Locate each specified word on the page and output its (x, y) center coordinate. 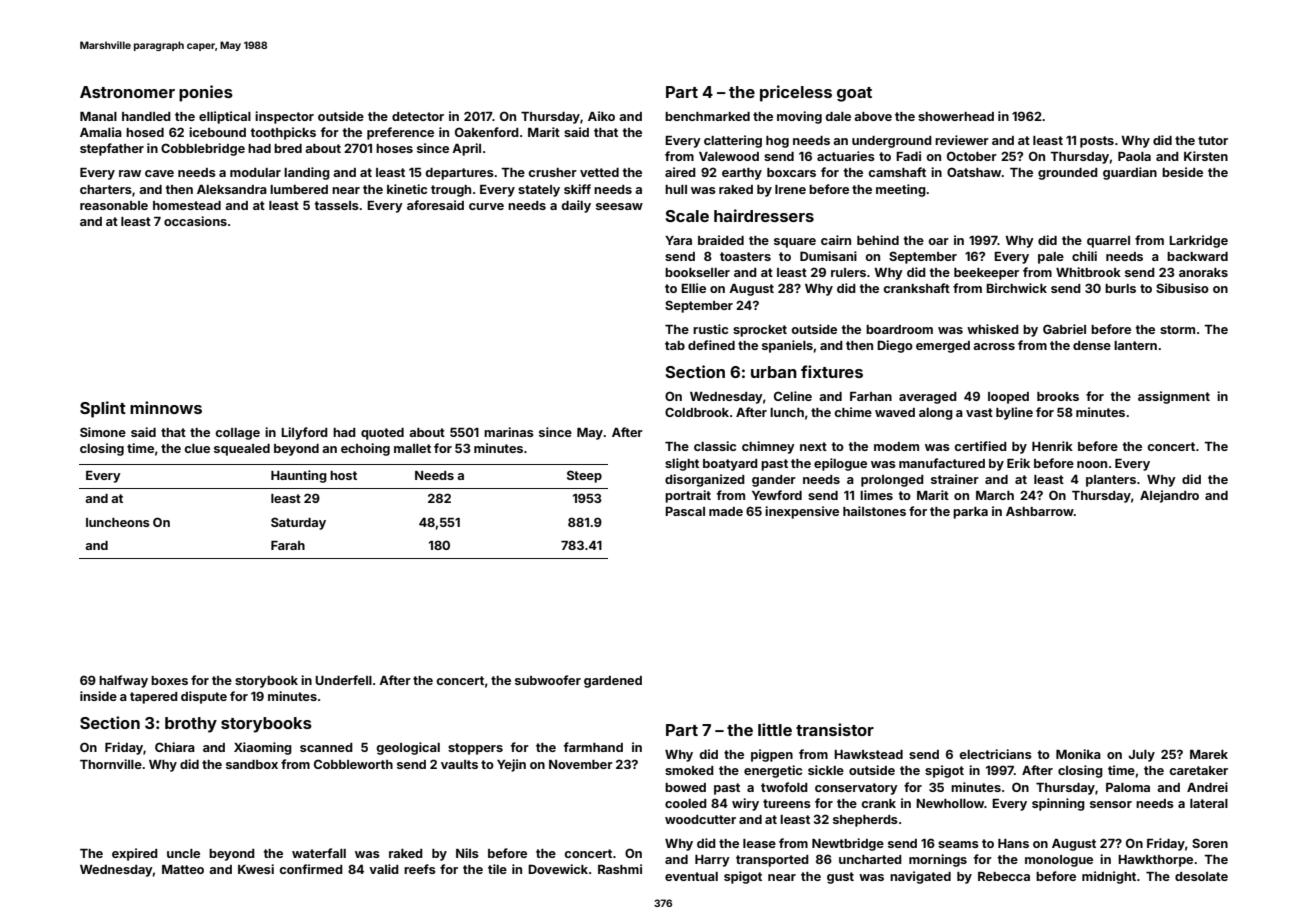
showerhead (956, 116)
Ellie (693, 288)
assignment (1174, 397)
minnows (166, 407)
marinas (509, 432)
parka (970, 513)
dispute (204, 697)
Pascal (685, 511)
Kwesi (256, 869)
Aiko (601, 116)
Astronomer (127, 92)
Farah (288, 545)
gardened (613, 682)
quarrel (1108, 242)
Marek (1209, 754)
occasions (195, 221)
